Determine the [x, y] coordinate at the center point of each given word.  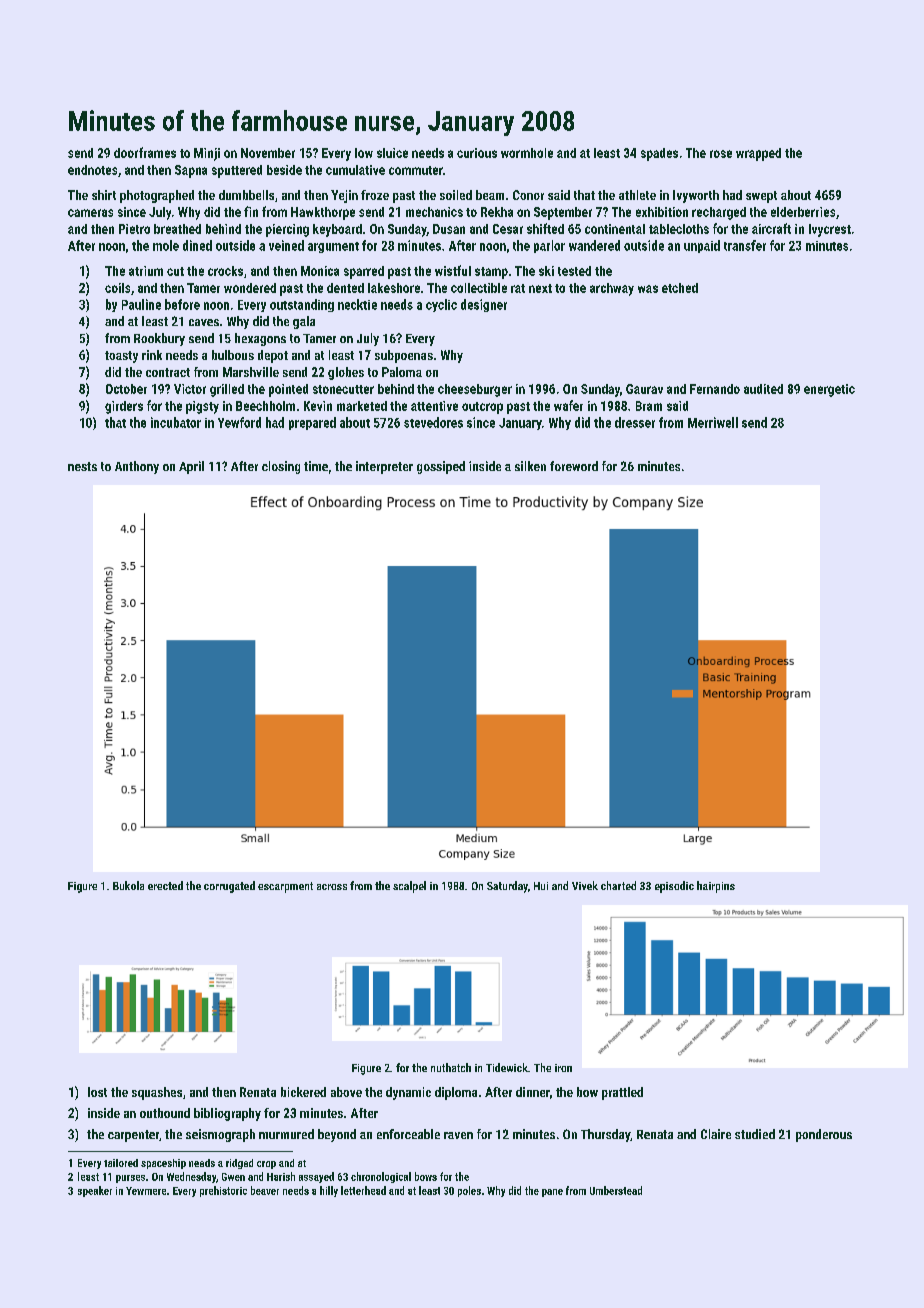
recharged [719, 213]
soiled [456, 195]
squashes [157, 1093]
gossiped [441, 467]
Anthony [137, 467]
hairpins [716, 887]
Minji [207, 154]
